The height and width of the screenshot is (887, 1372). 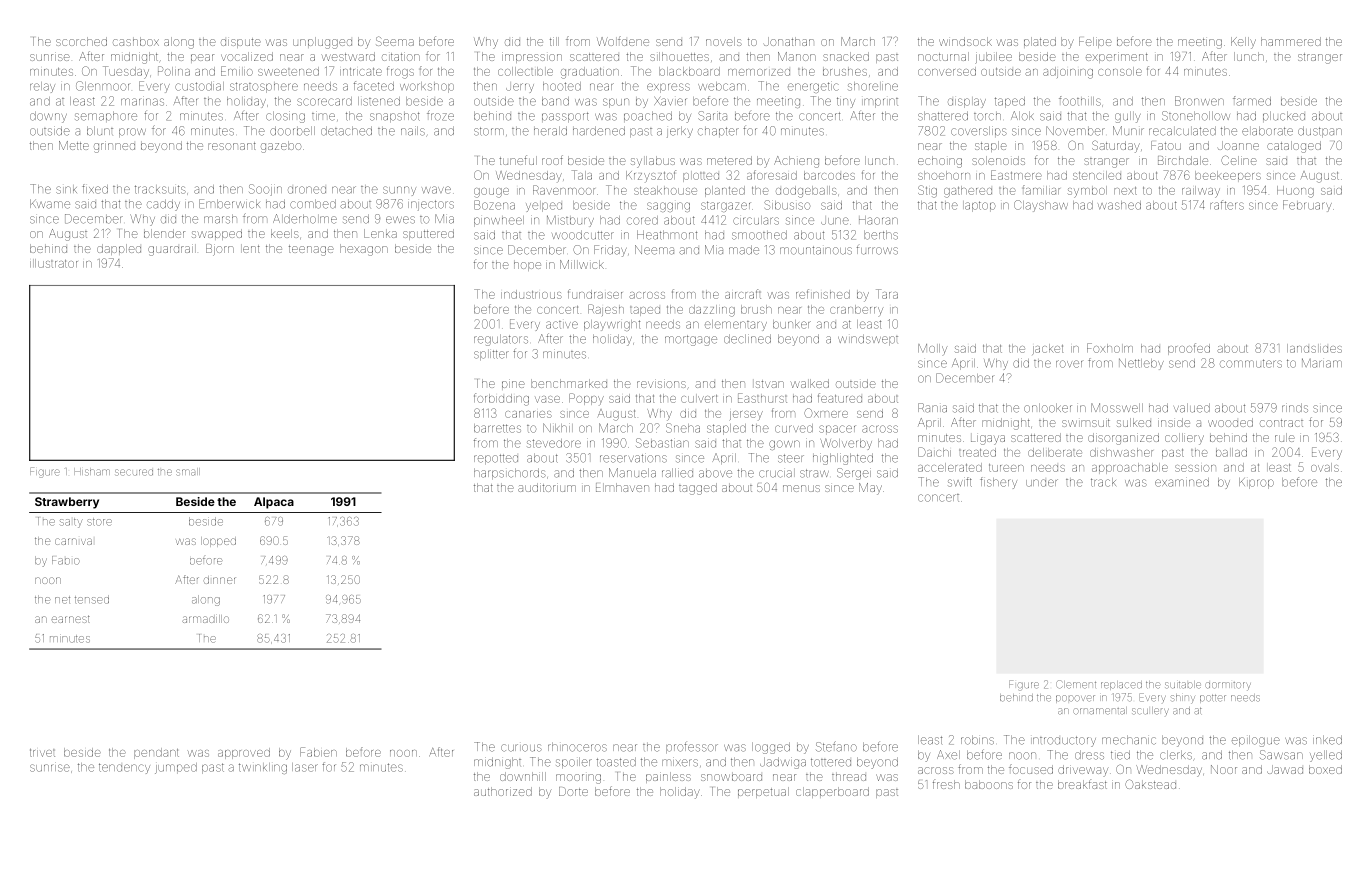 What do you see at coordinates (218, 542) in the screenshot?
I see `lopped` at bounding box center [218, 542].
